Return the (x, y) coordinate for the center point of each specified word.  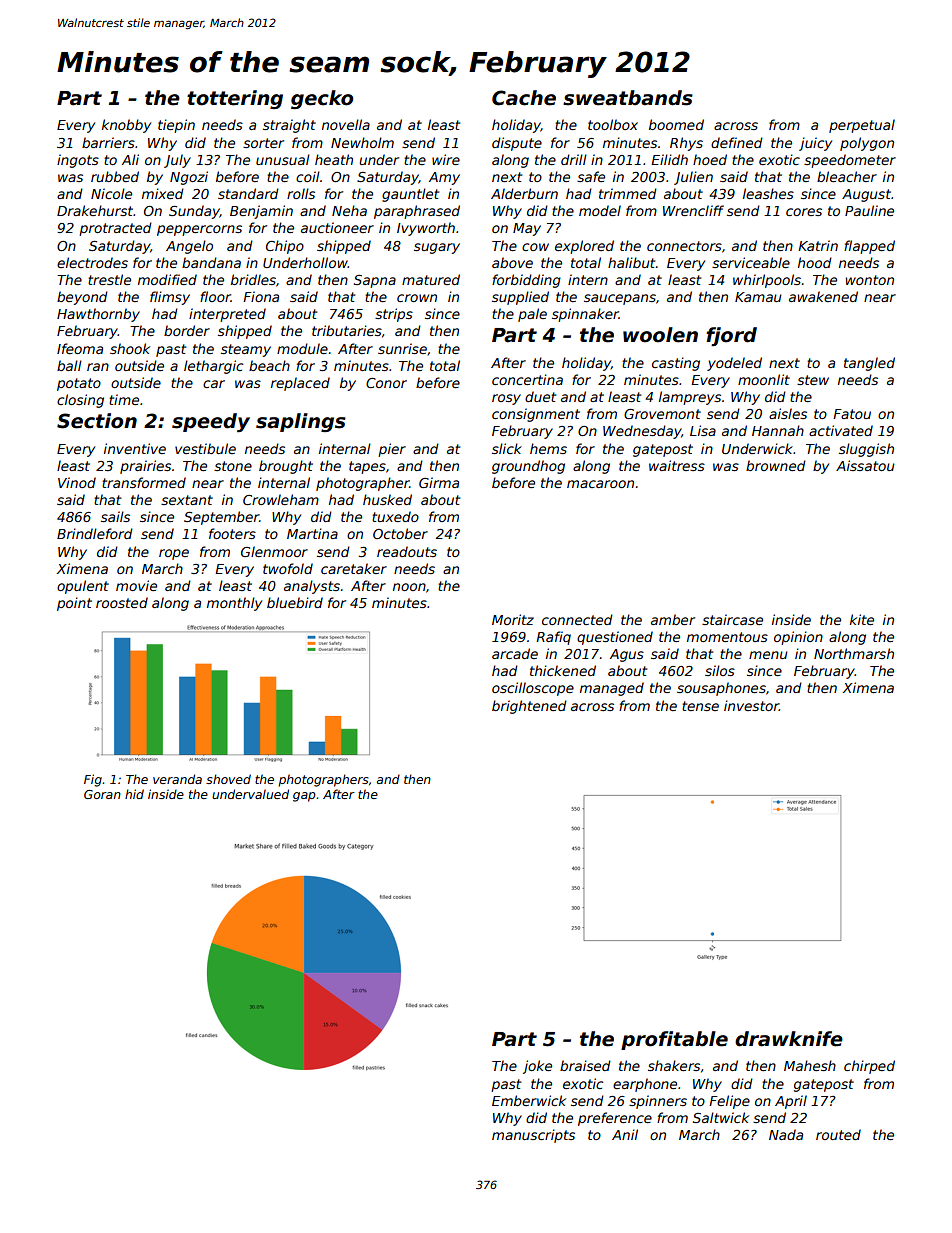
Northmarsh (854, 653)
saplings (301, 422)
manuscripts (533, 1136)
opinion (798, 638)
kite (862, 619)
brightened (529, 707)
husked (387, 499)
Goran (102, 794)
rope (174, 554)
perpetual (862, 126)
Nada (786, 1134)
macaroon (600, 484)
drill (574, 159)
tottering (235, 99)
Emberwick (529, 1100)
